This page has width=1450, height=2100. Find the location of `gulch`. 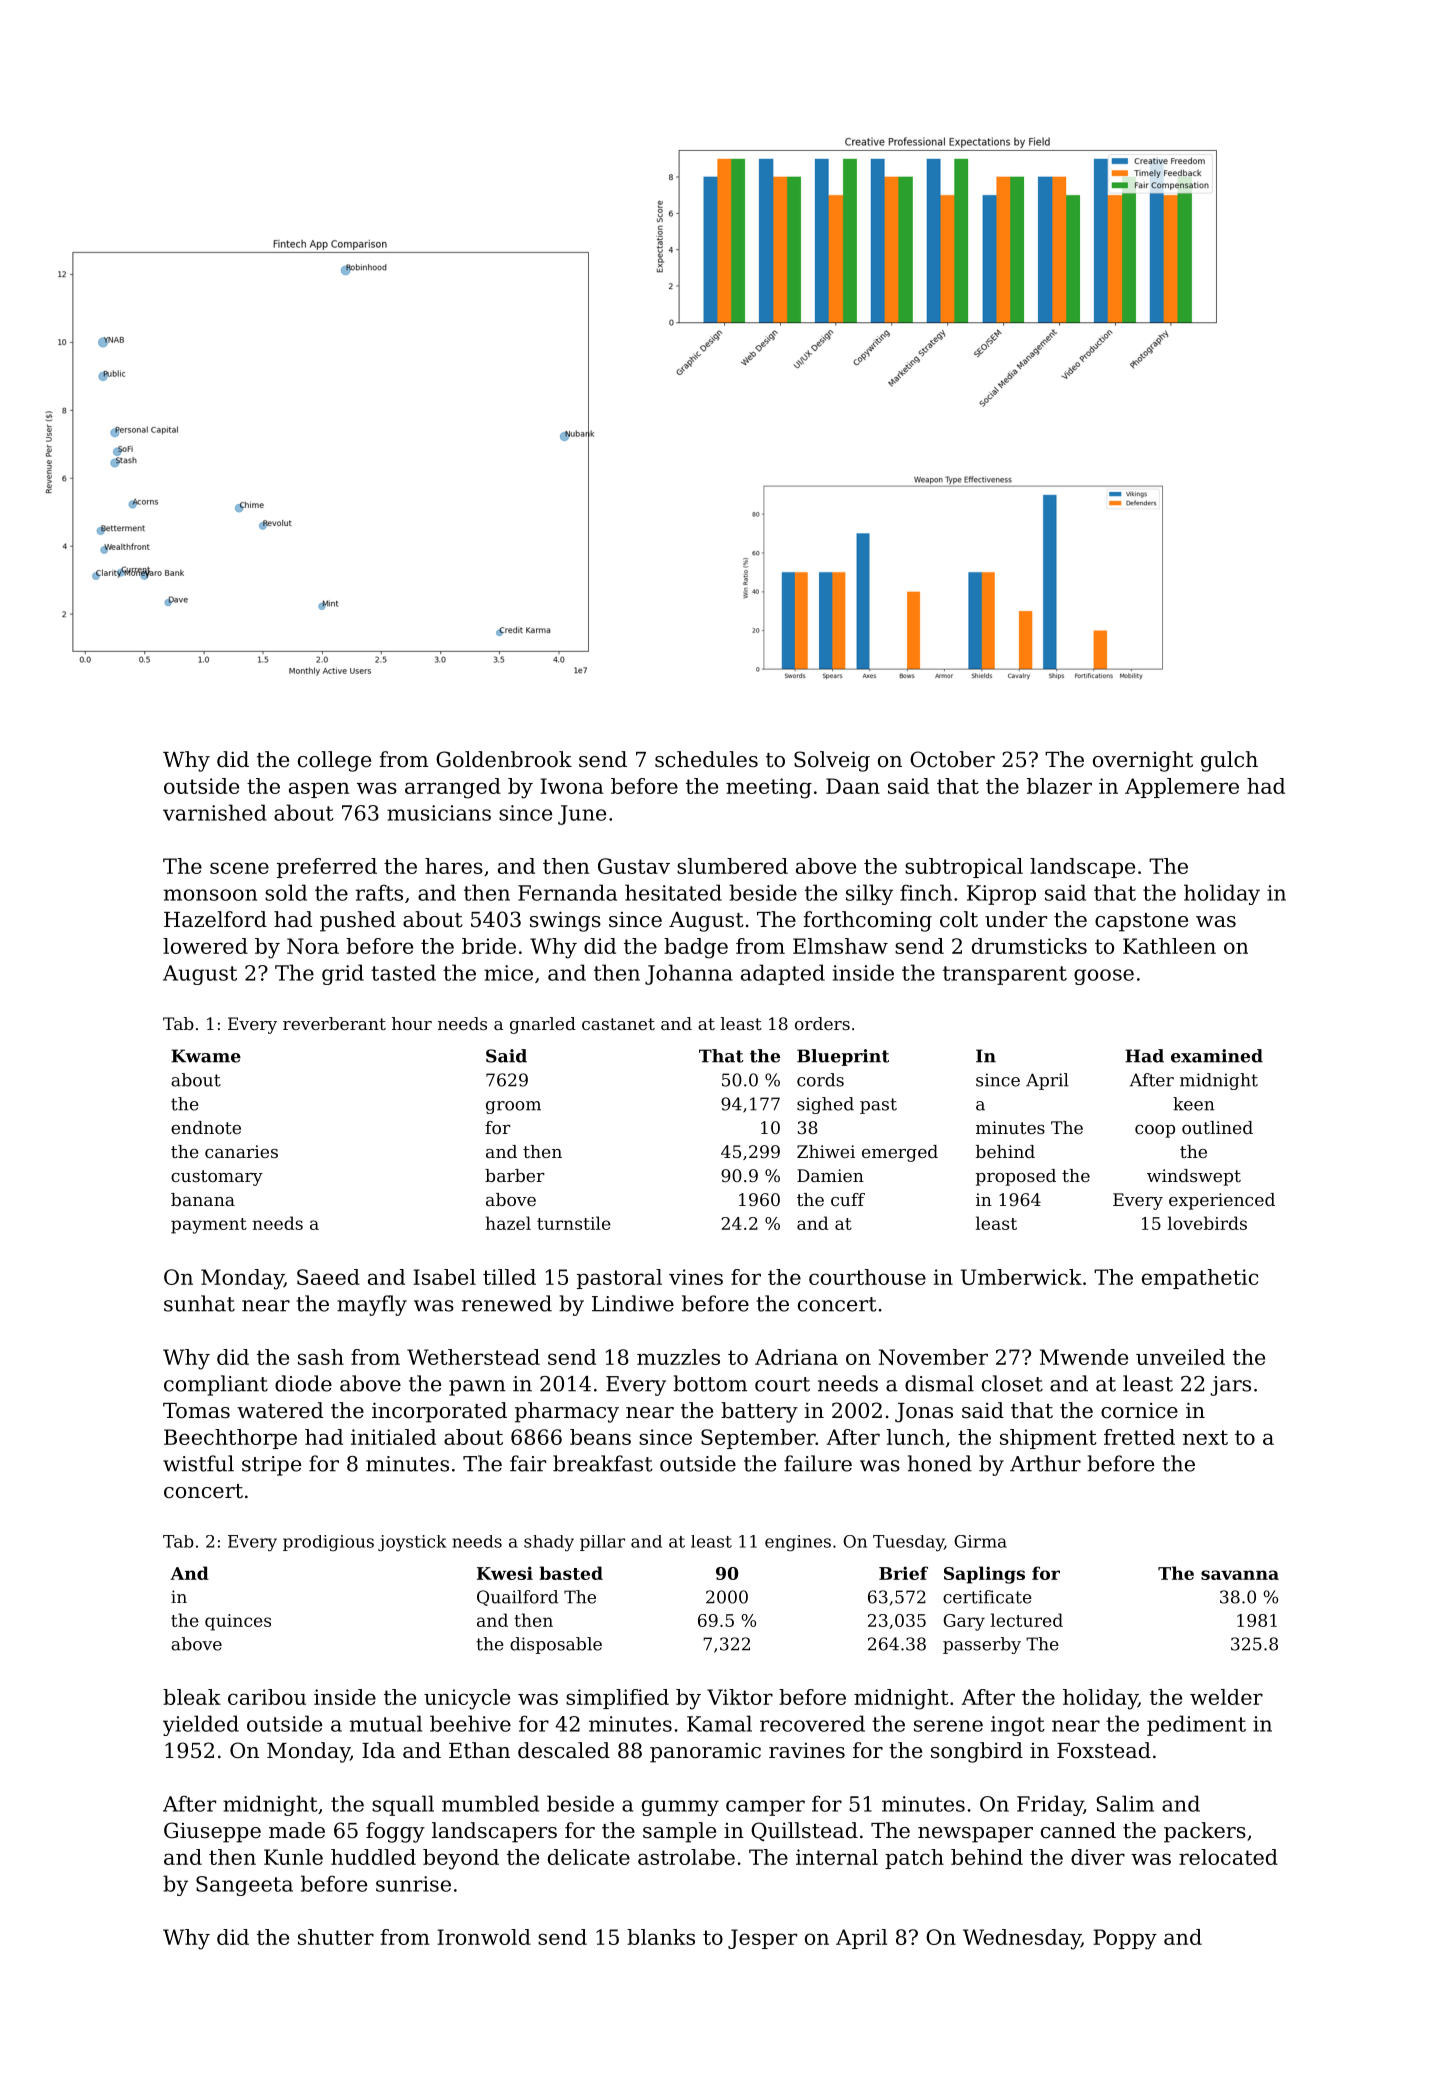

gulch is located at coordinates (1229, 761).
